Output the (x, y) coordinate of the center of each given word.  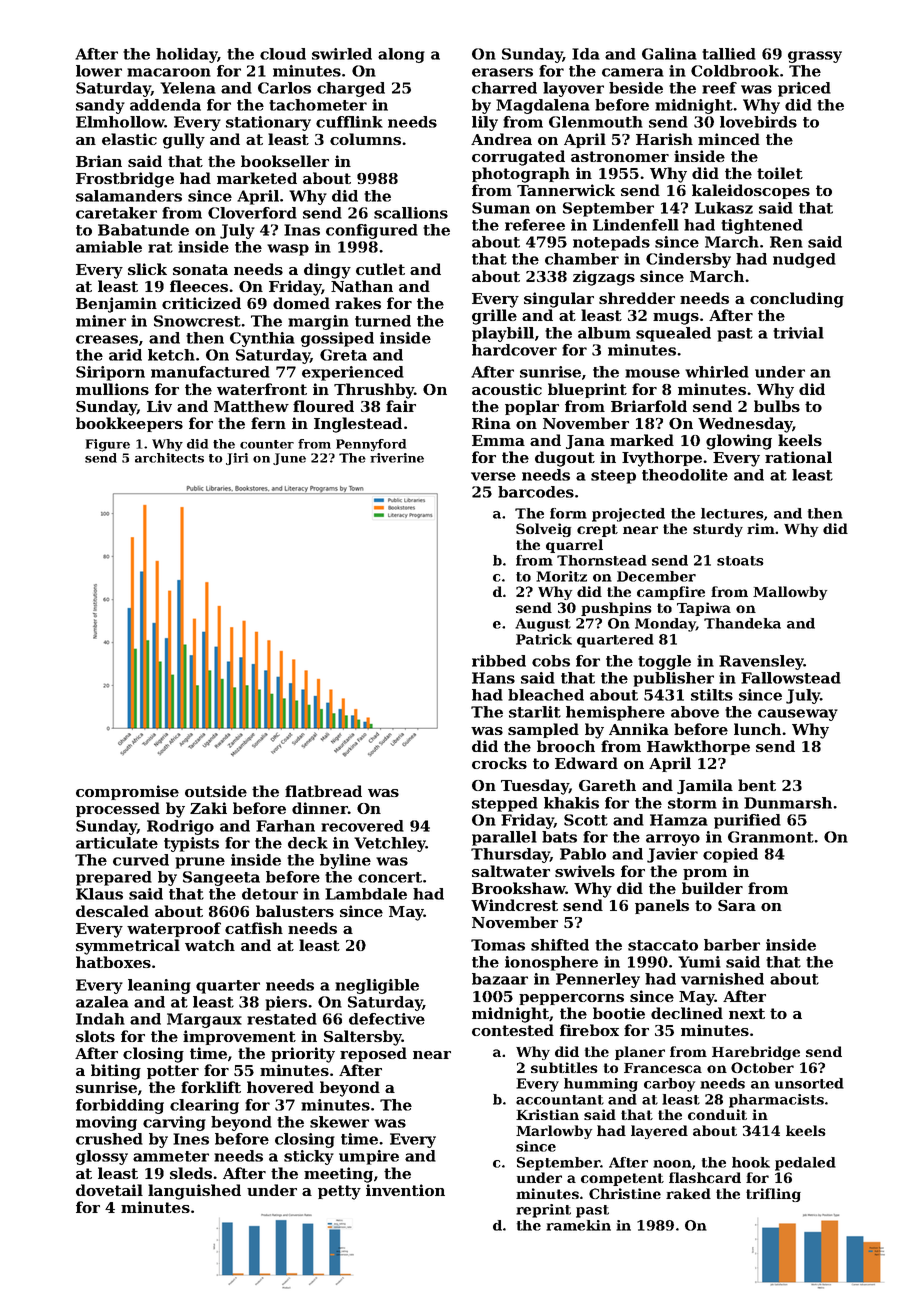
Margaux (204, 1020)
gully (184, 141)
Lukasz (724, 208)
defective (387, 1019)
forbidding (120, 1106)
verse (493, 476)
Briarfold (649, 406)
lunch (757, 729)
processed (118, 809)
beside (636, 88)
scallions (411, 213)
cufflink (349, 122)
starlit (535, 712)
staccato (663, 945)
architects (169, 458)
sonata (200, 269)
